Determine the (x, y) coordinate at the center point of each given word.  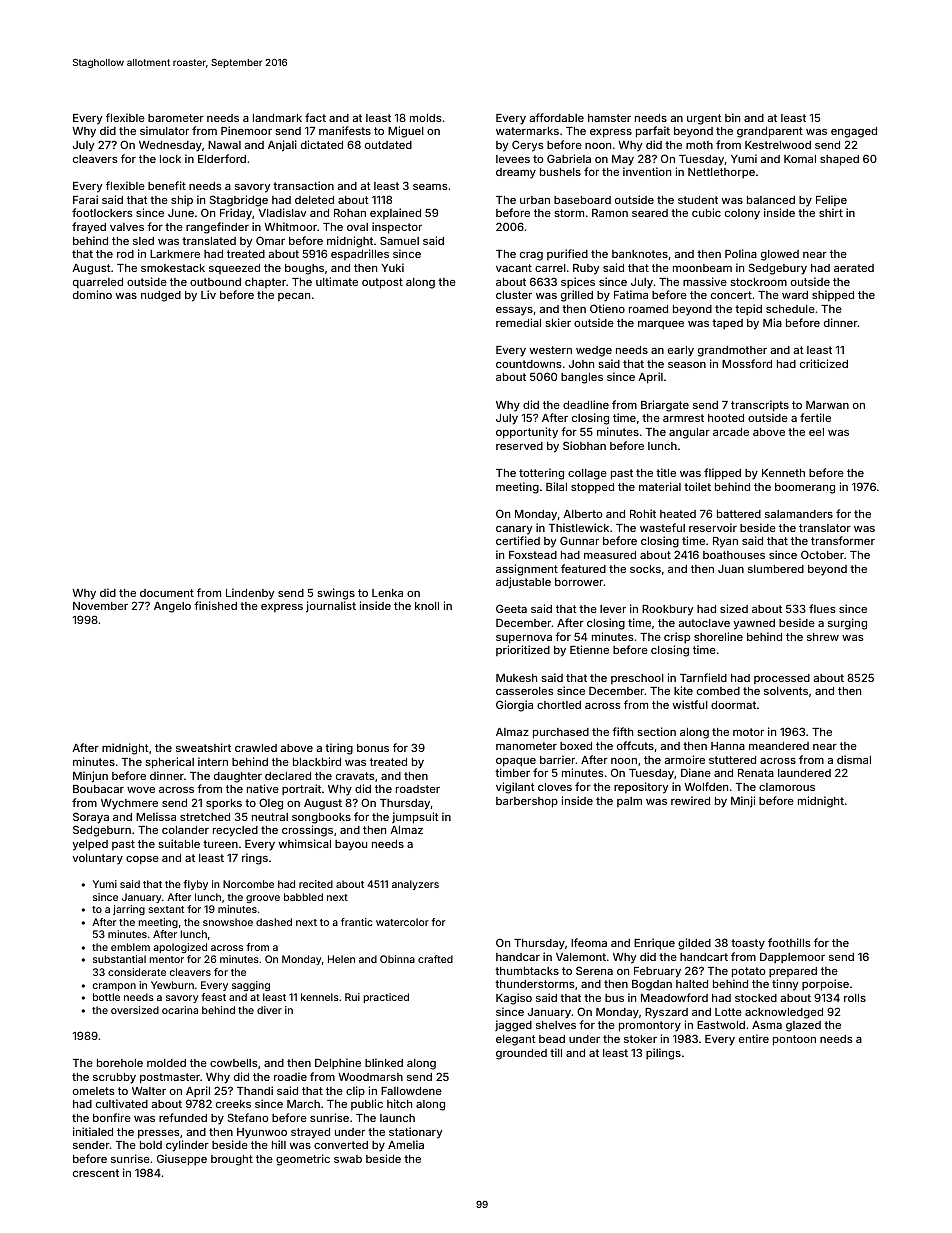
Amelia (406, 1144)
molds (426, 118)
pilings (663, 1054)
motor (748, 732)
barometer (176, 118)
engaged (854, 132)
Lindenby (250, 594)
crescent (96, 1173)
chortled (559, 705)
